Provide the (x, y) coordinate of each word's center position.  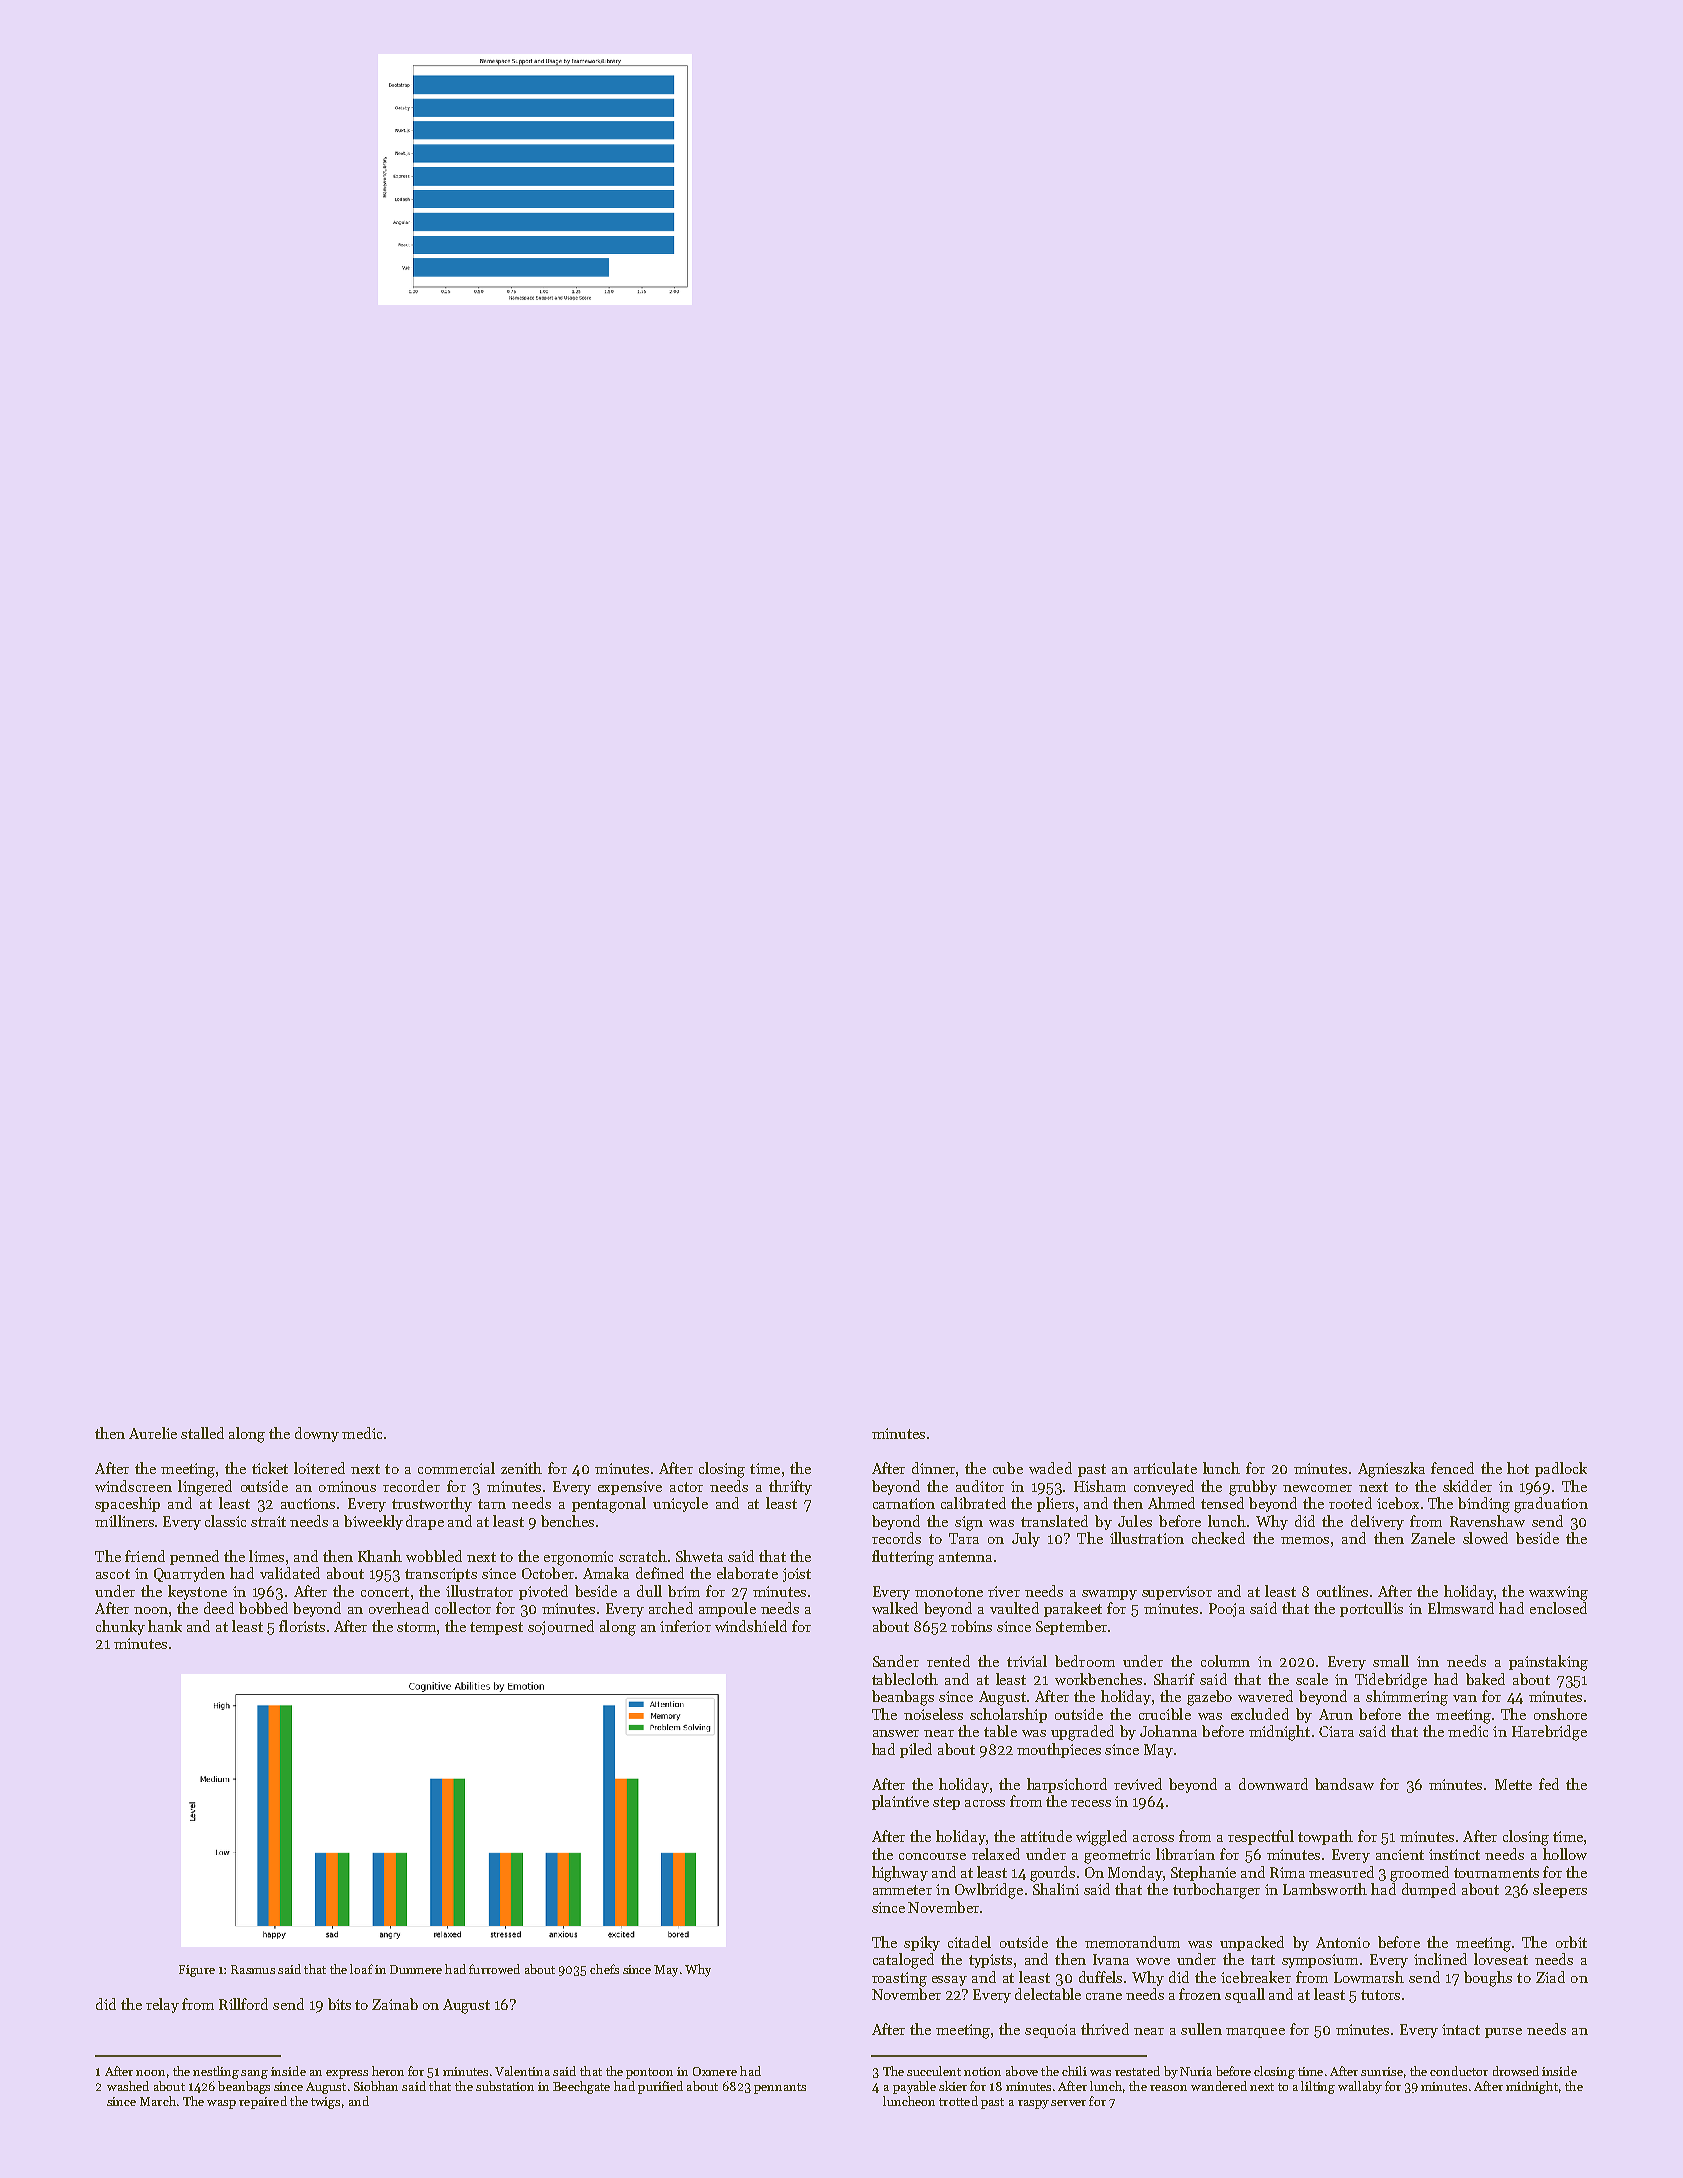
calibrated (973, 1503)
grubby (1253, 1488)
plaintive (900, 1802)
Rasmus (253, 1969)
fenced (1452, 1468)
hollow (1565, 1854)
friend (145, 1556)
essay (949, 1981)
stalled (202, 1433)
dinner (933, 1468)
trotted (958, 2101)
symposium (1320, 1961)
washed (128, 2086)
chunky (120, 1627)
